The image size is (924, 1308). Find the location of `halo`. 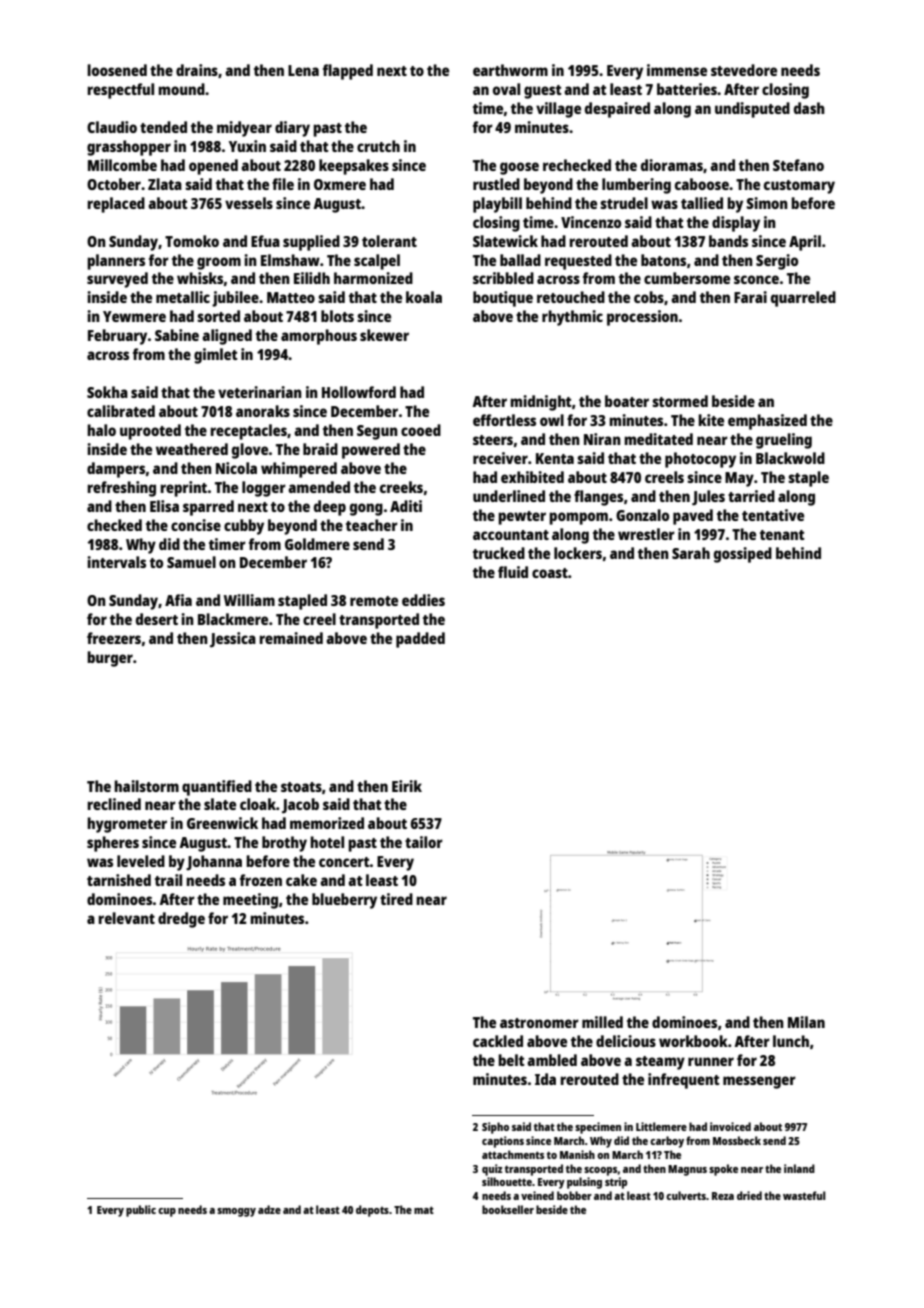

halo is located at coordinates (101, 430).
